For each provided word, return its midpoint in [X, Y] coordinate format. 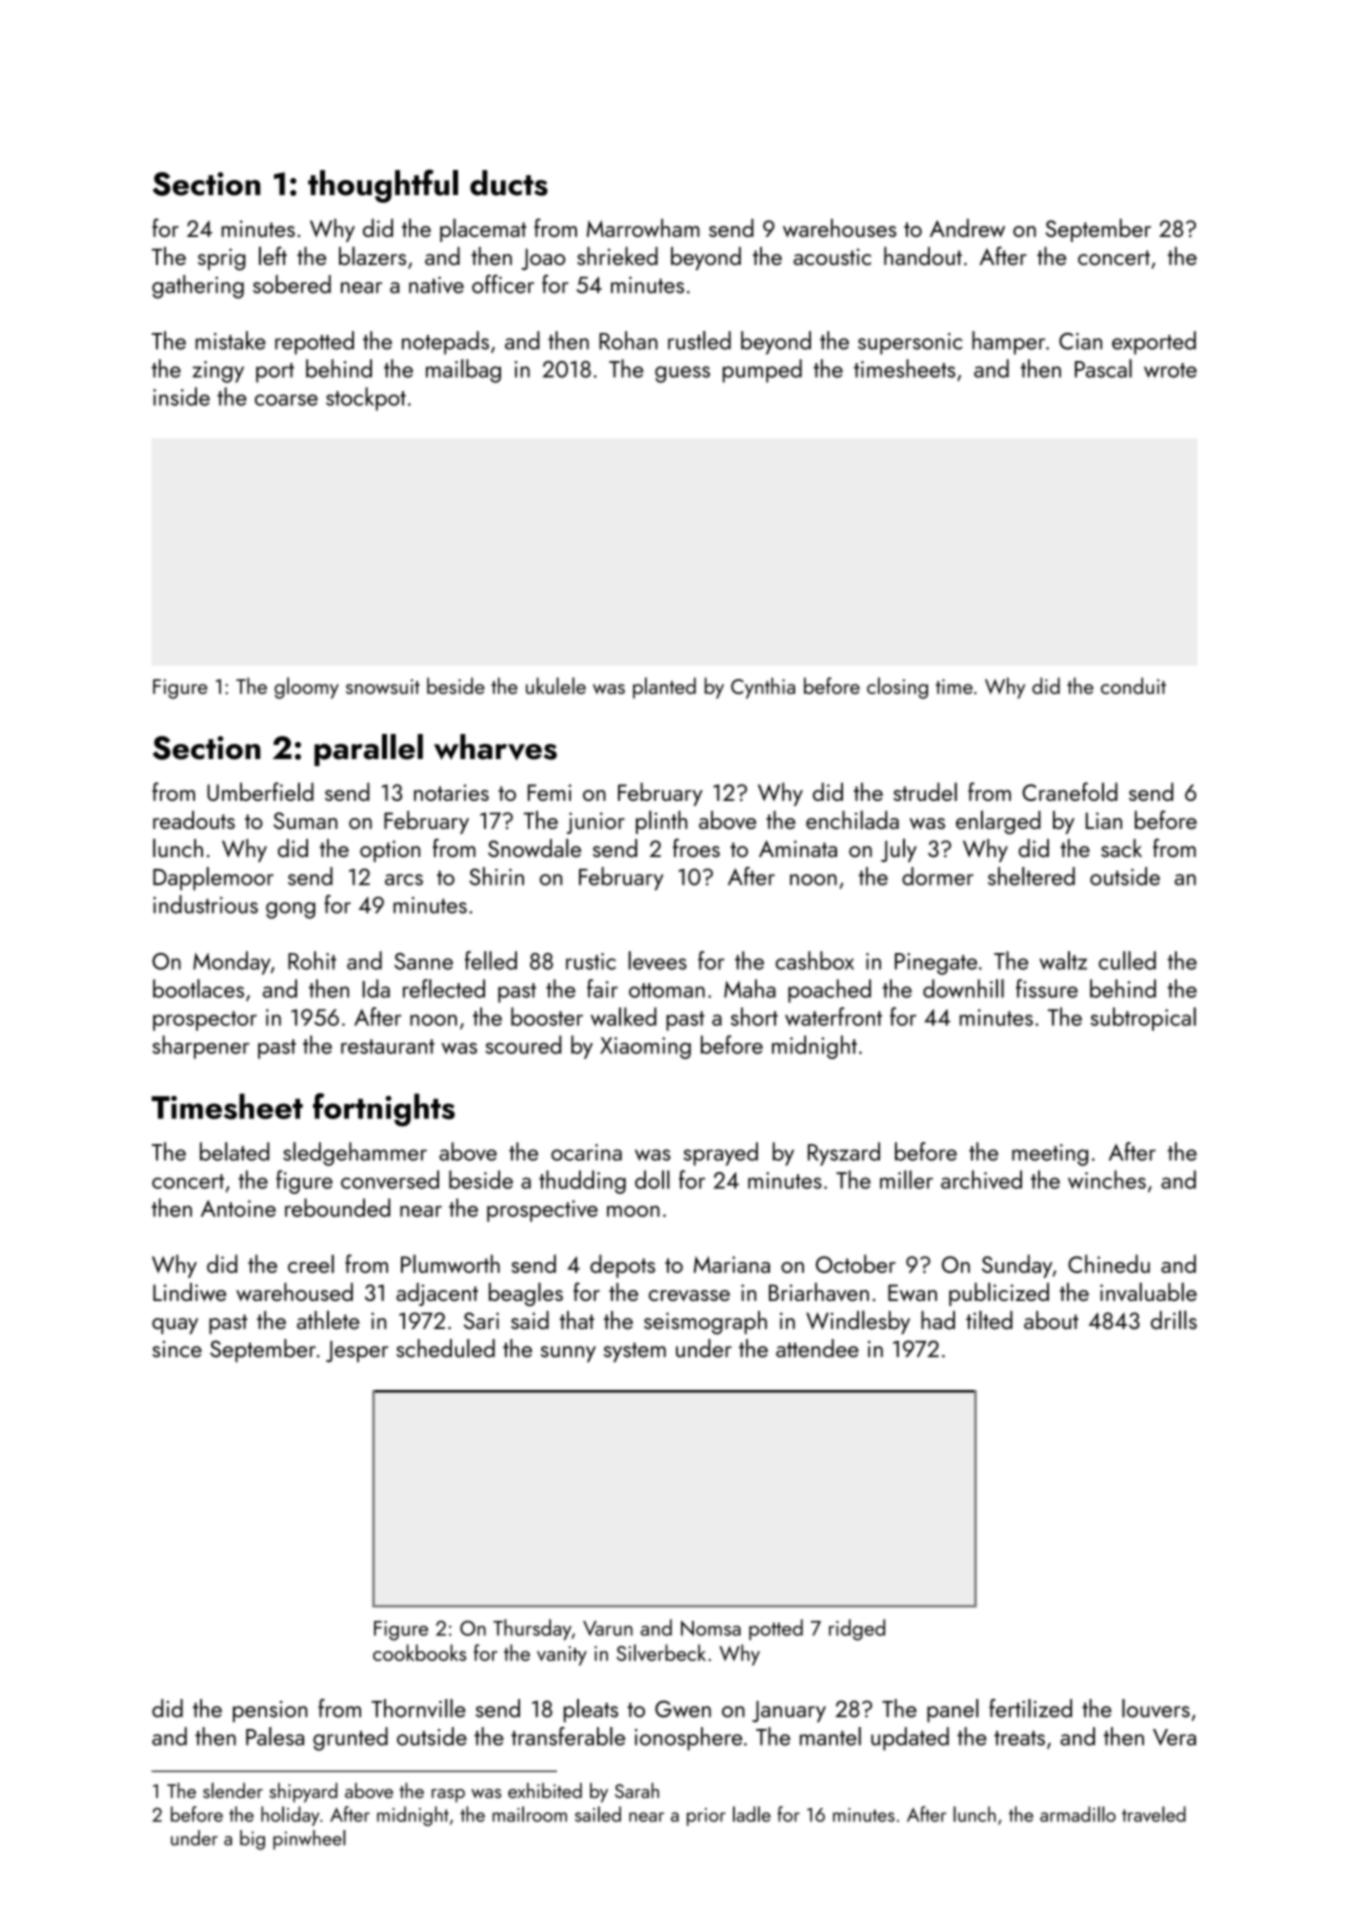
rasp [448, 1796]
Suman [305, 820]
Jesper [357, 1351]
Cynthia [763, 688]
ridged [857, 1630]
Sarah [637, 1790]
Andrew [967, 228]
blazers [372, 255]
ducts [509, 183]
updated [910, 1739]
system [635, 1352]
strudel [925, 791]
